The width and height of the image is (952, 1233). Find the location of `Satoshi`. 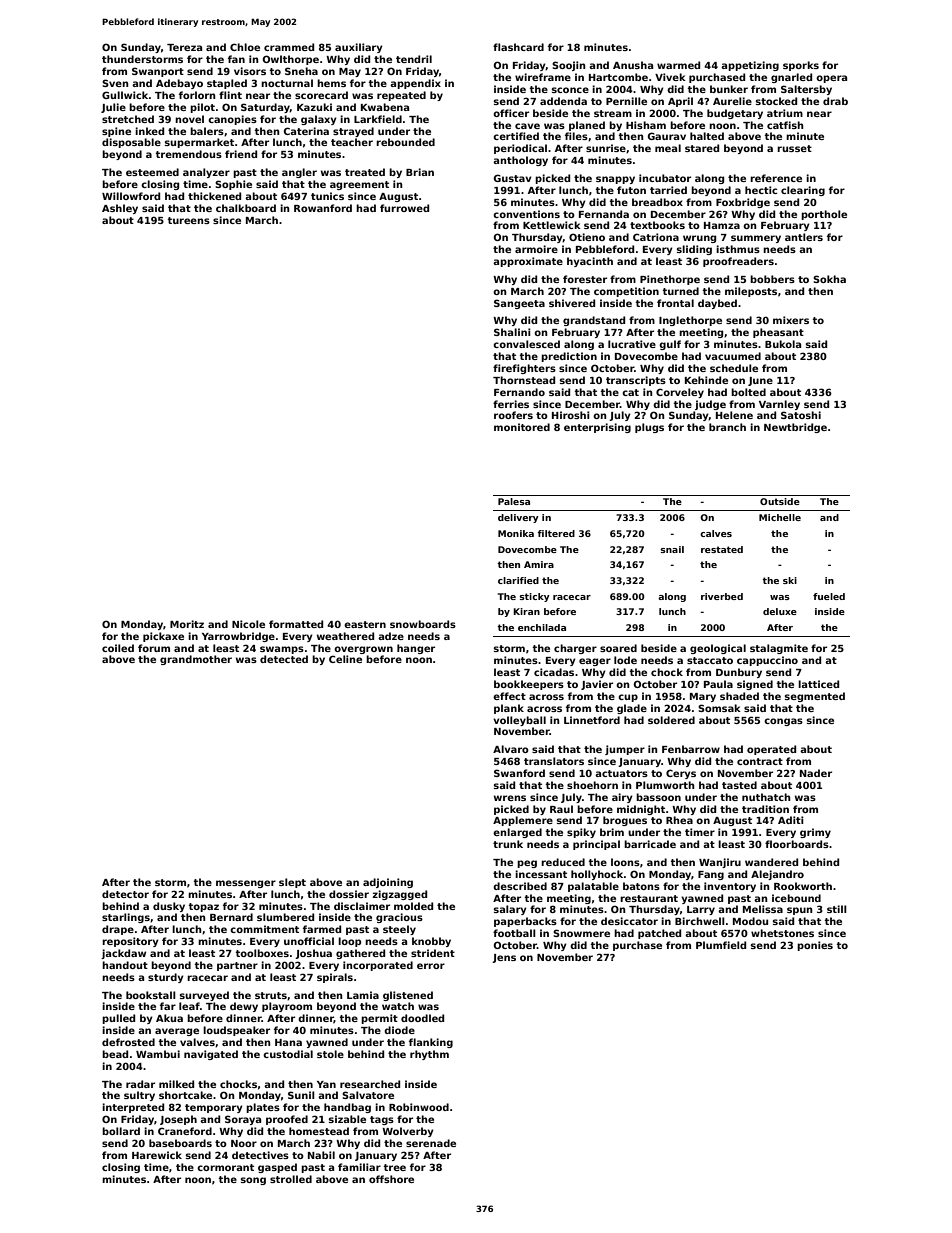

Satoshi is located at coordinates (801, 415).
